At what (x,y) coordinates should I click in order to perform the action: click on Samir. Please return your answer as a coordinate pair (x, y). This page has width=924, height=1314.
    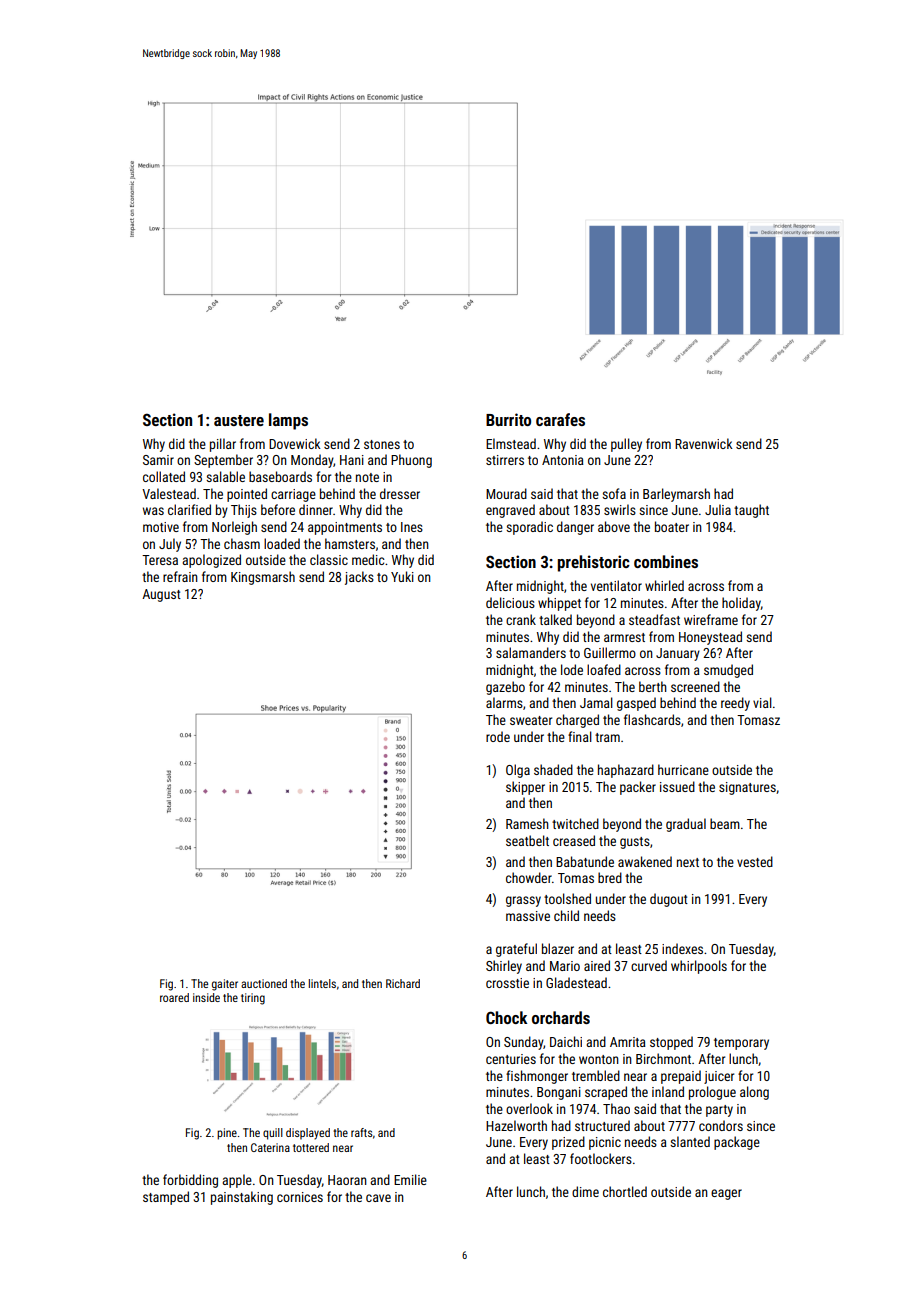
    Looking at the image, I should click on (158, 460).
